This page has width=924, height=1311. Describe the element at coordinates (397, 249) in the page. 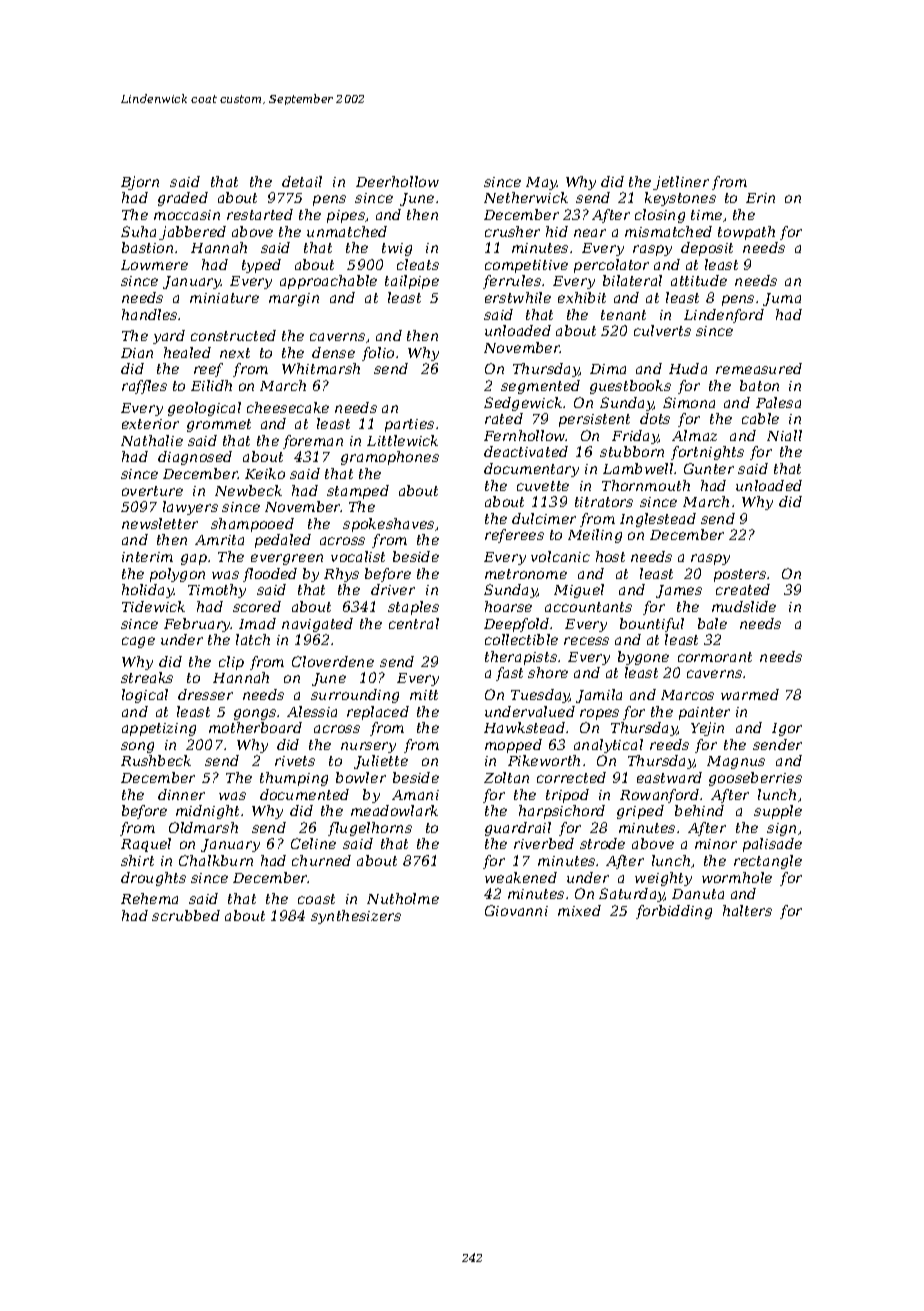

I see `twig` at that location.
